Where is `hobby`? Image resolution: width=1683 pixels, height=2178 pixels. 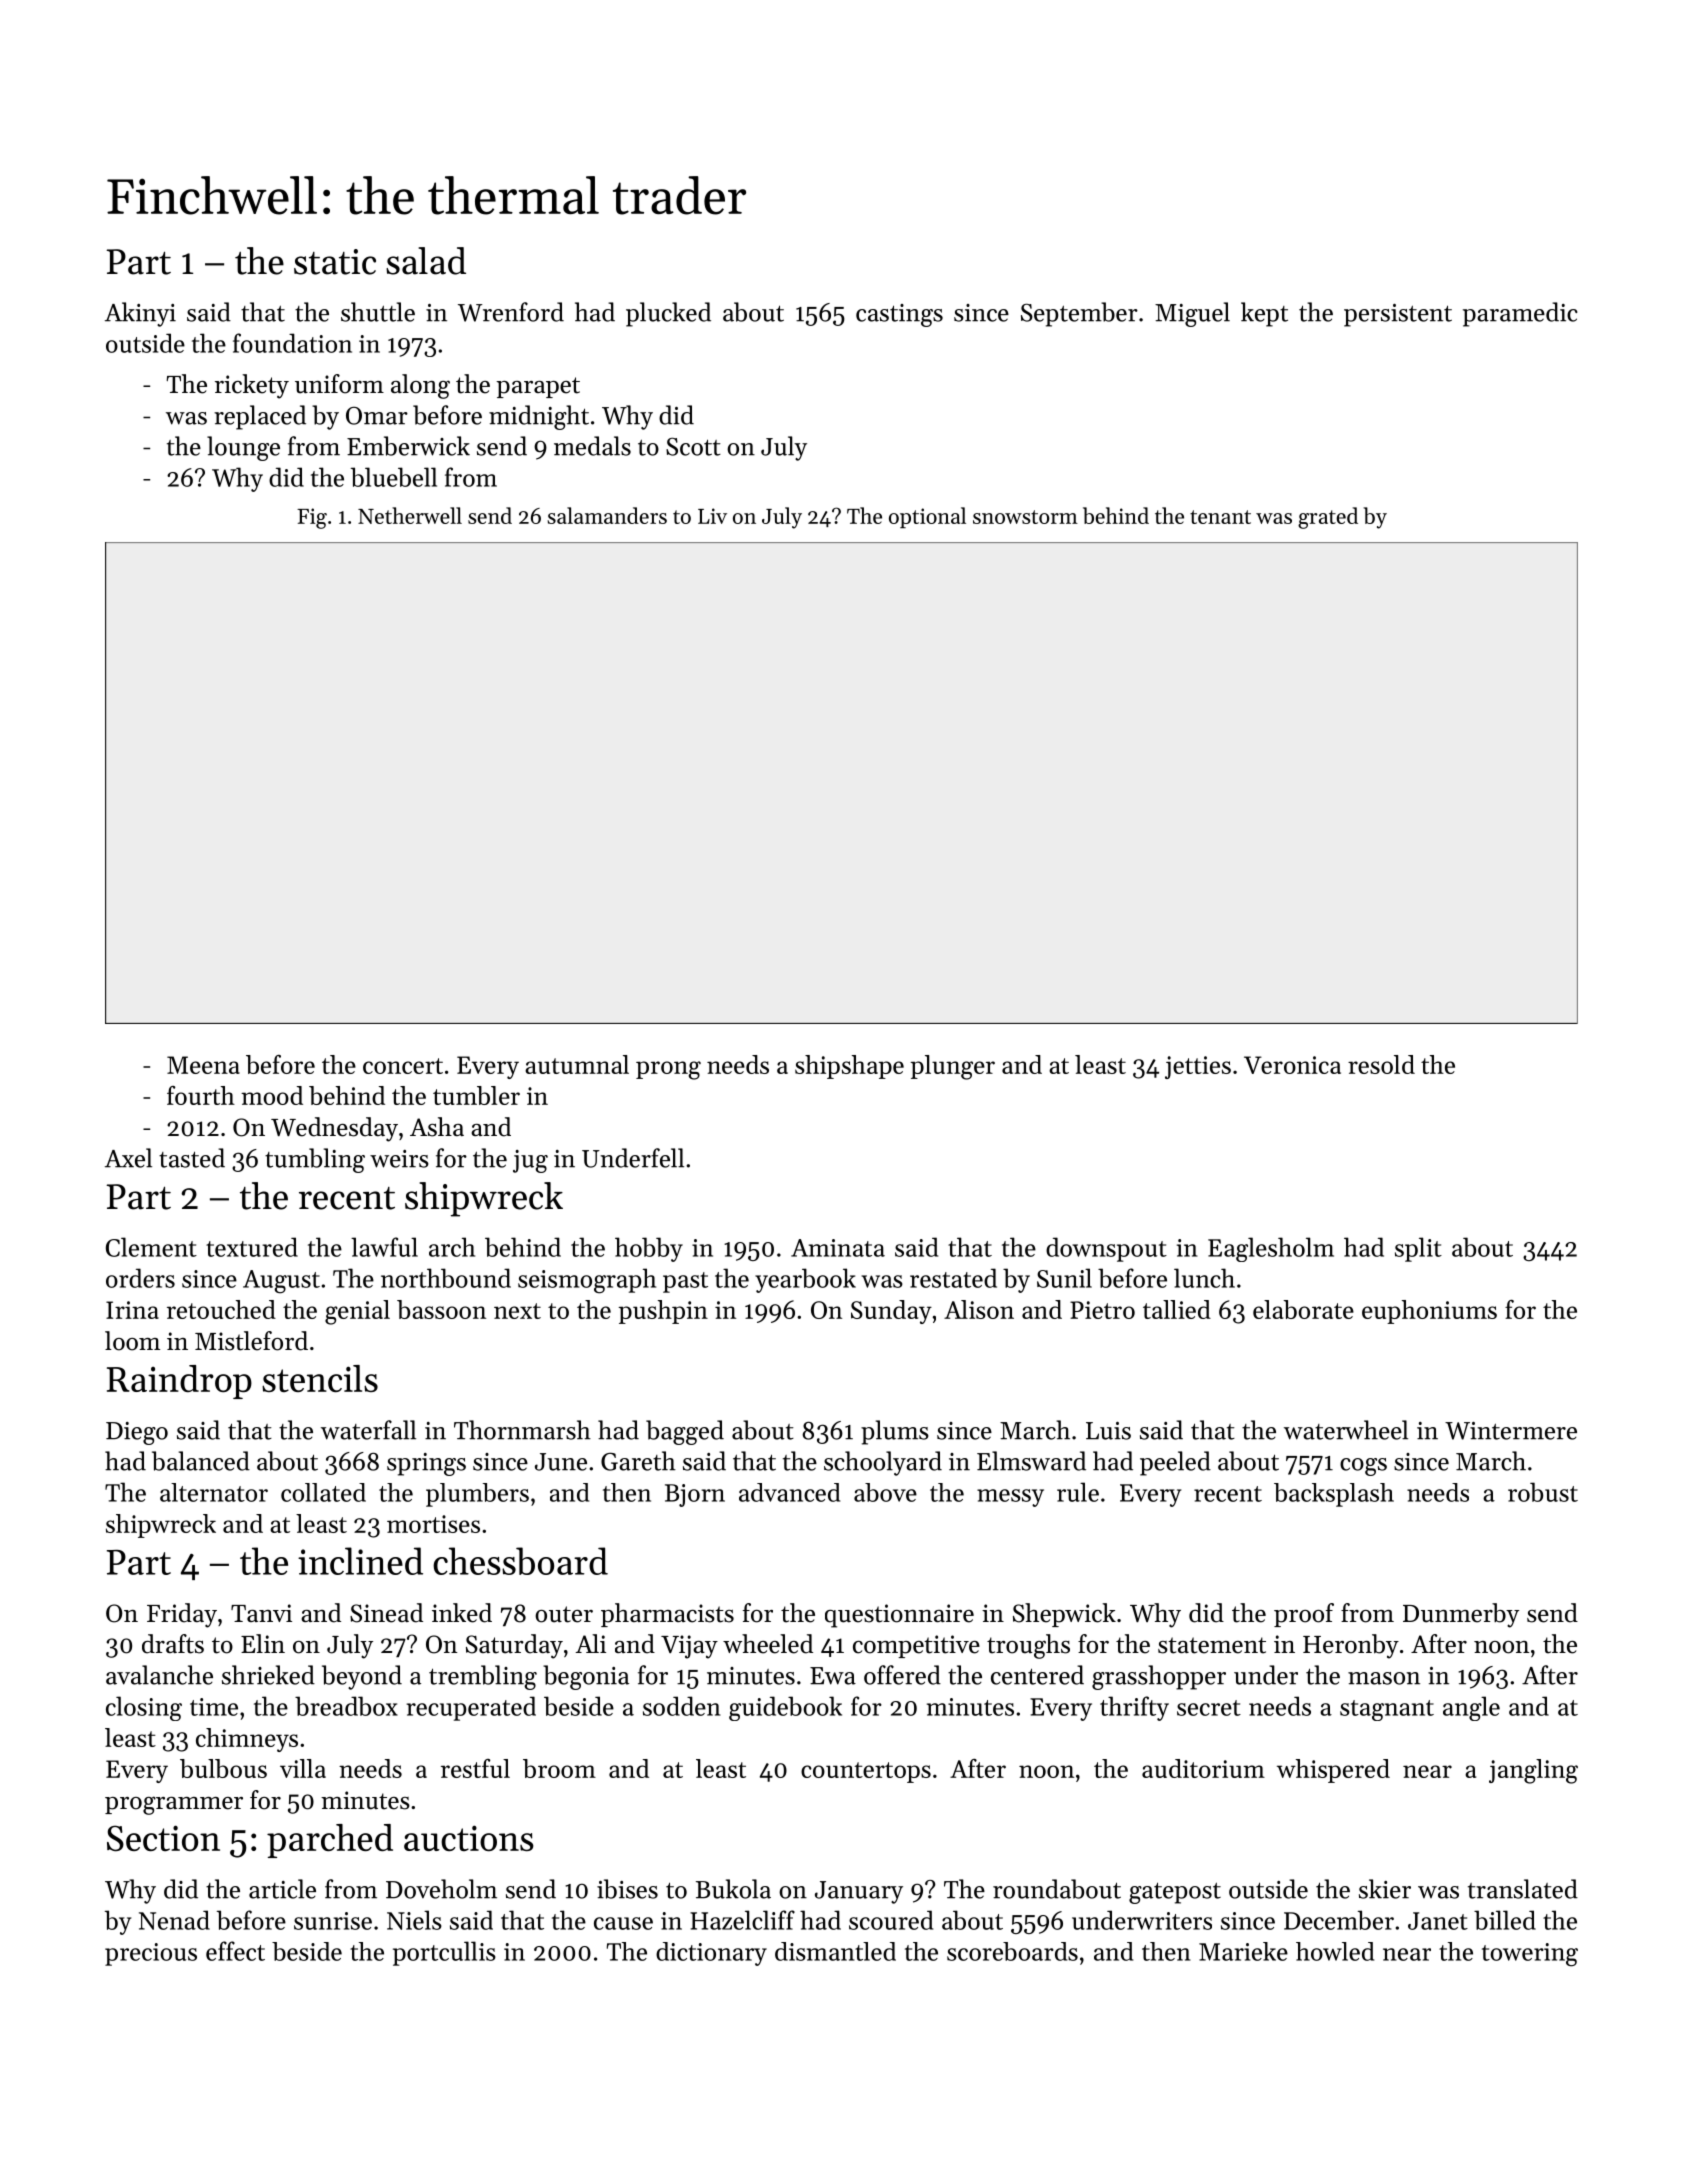 hobby is located at coordinates (649, 1249).
